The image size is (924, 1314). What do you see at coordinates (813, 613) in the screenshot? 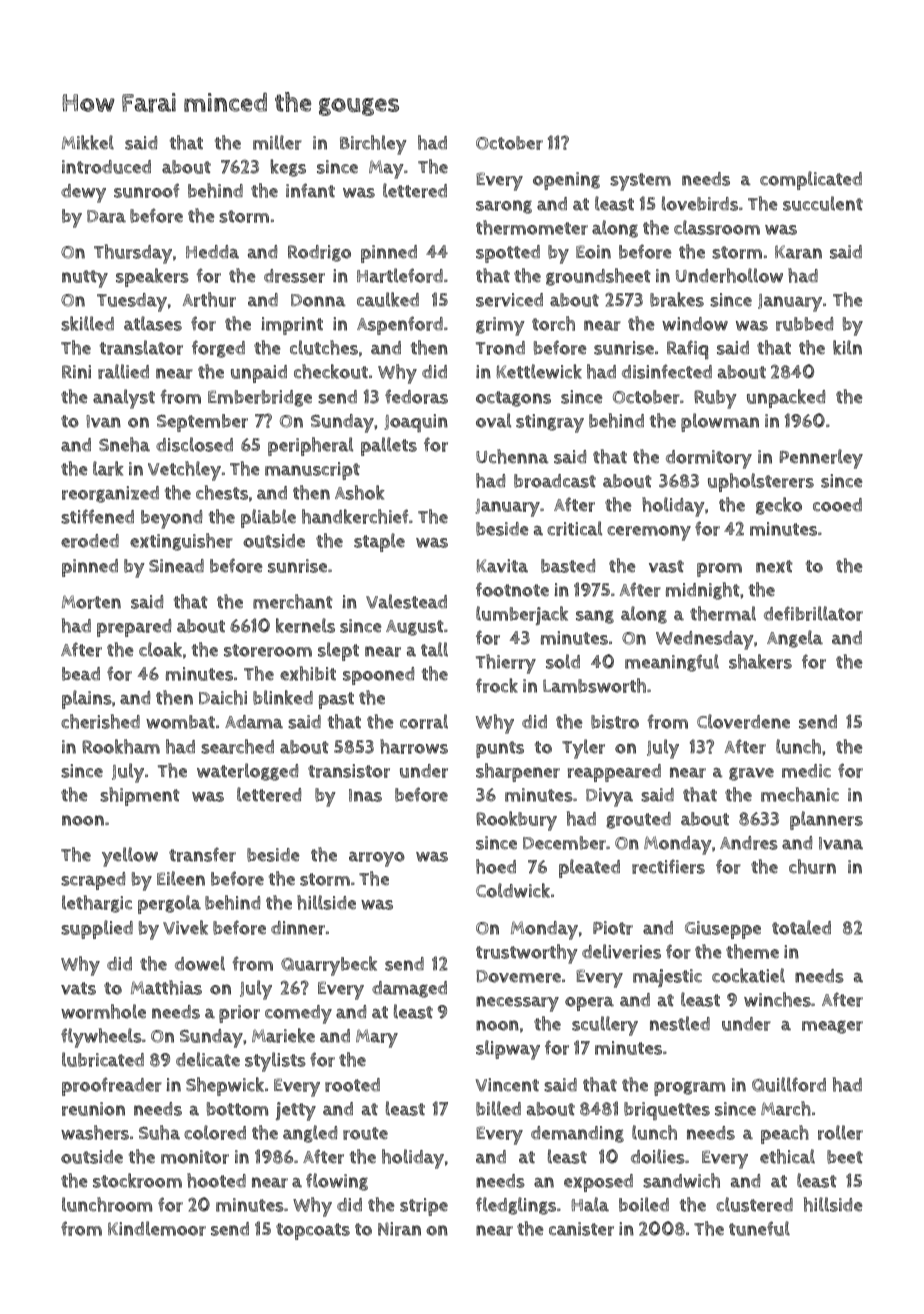
I see `defibrillator` at bounding box center [813, 613].
